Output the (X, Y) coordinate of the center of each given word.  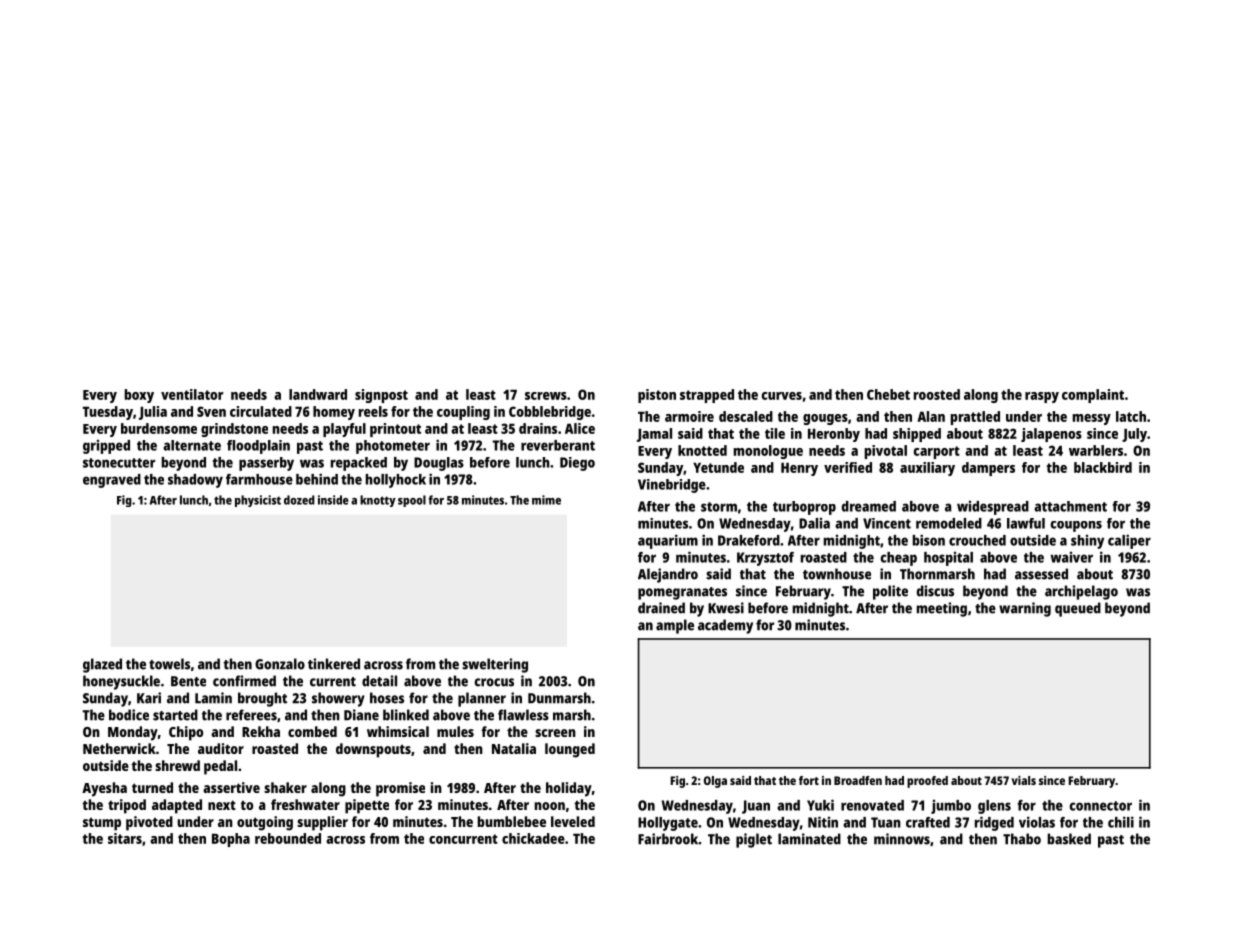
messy (1092, 419)
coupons (1076, 526)
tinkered (334, 664)
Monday (133, 733)
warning (1025, 609)
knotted (702, 450)
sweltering (495, 665)
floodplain (258, 447)
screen (555, 733)
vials (1024, 780)
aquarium (668, 541)
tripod (127, 806)
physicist (258, 501)
